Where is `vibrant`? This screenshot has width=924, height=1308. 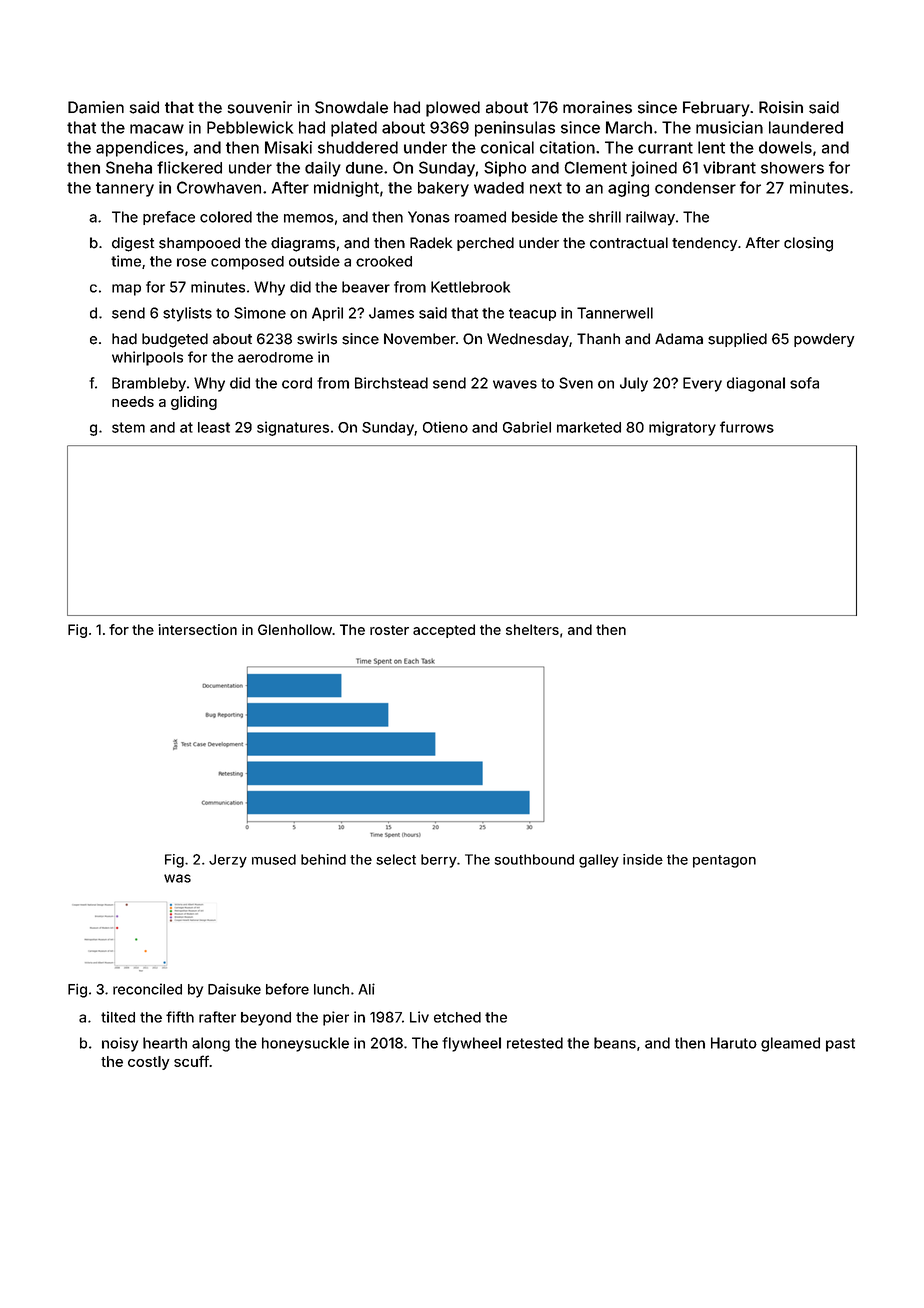 vibrant is located at coordinates (729, 167).
